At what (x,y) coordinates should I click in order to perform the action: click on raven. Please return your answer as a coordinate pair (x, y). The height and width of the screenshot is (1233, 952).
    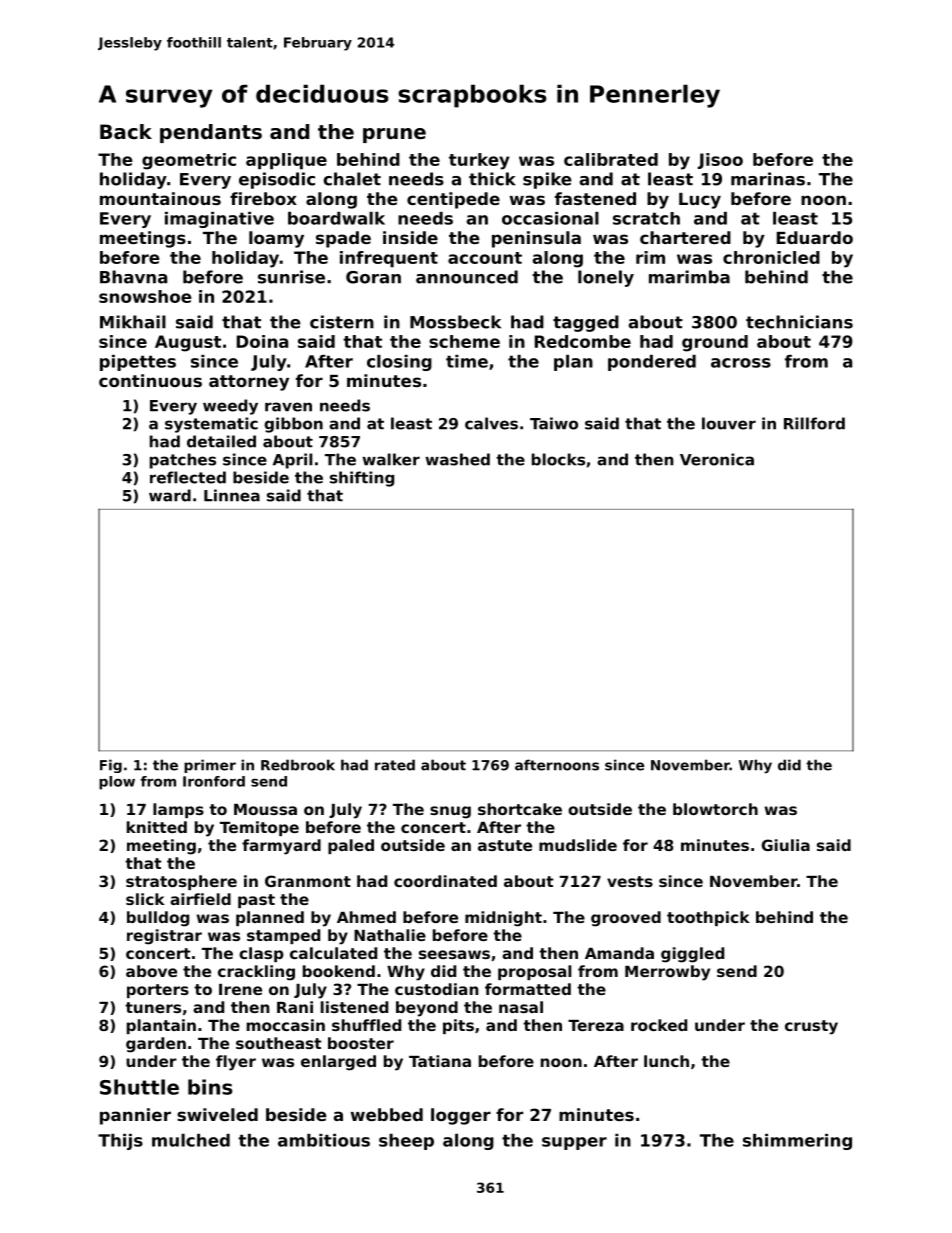
    Looking at the image, I should click on (288, 407).
